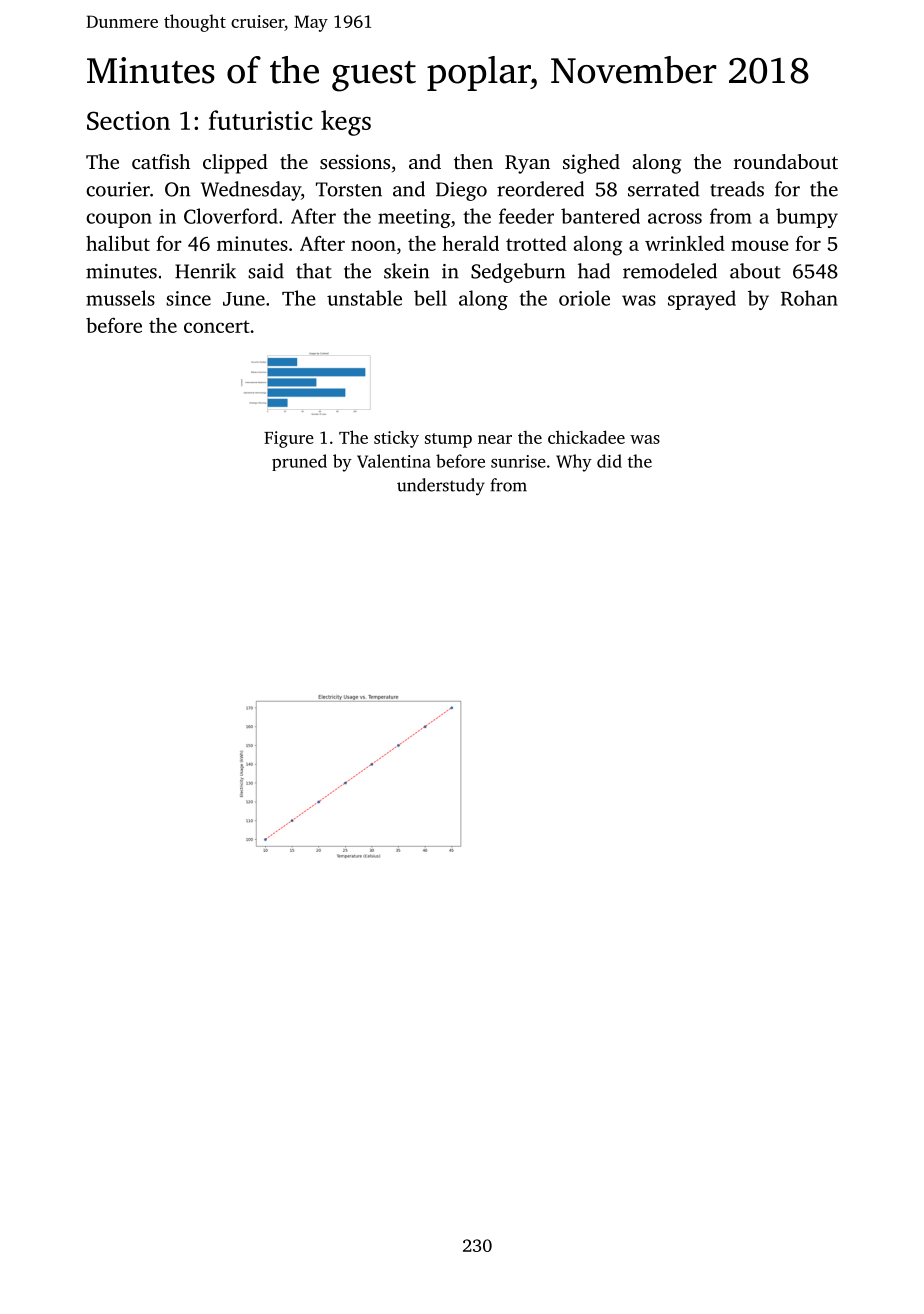 The height and width of the image is (1314, 924). I want to click on did, so click(609, 461).
